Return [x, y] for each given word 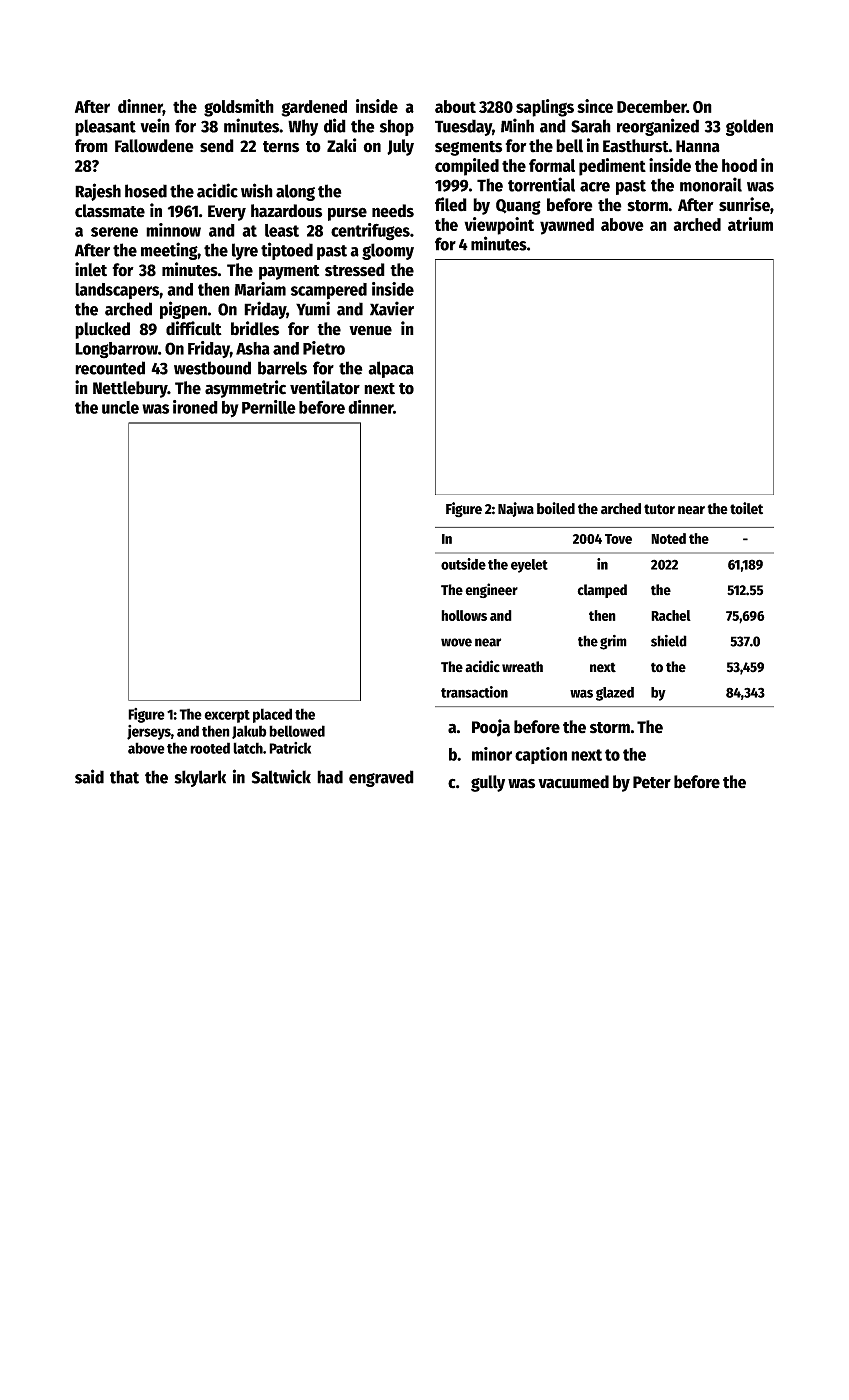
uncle [120, 407]
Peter [652, 782]
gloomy [388, 251]
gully [488, 783]
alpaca [391, 369]
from [91, 146]
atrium [750, 224]
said [89, 776]
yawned [567, 226]
